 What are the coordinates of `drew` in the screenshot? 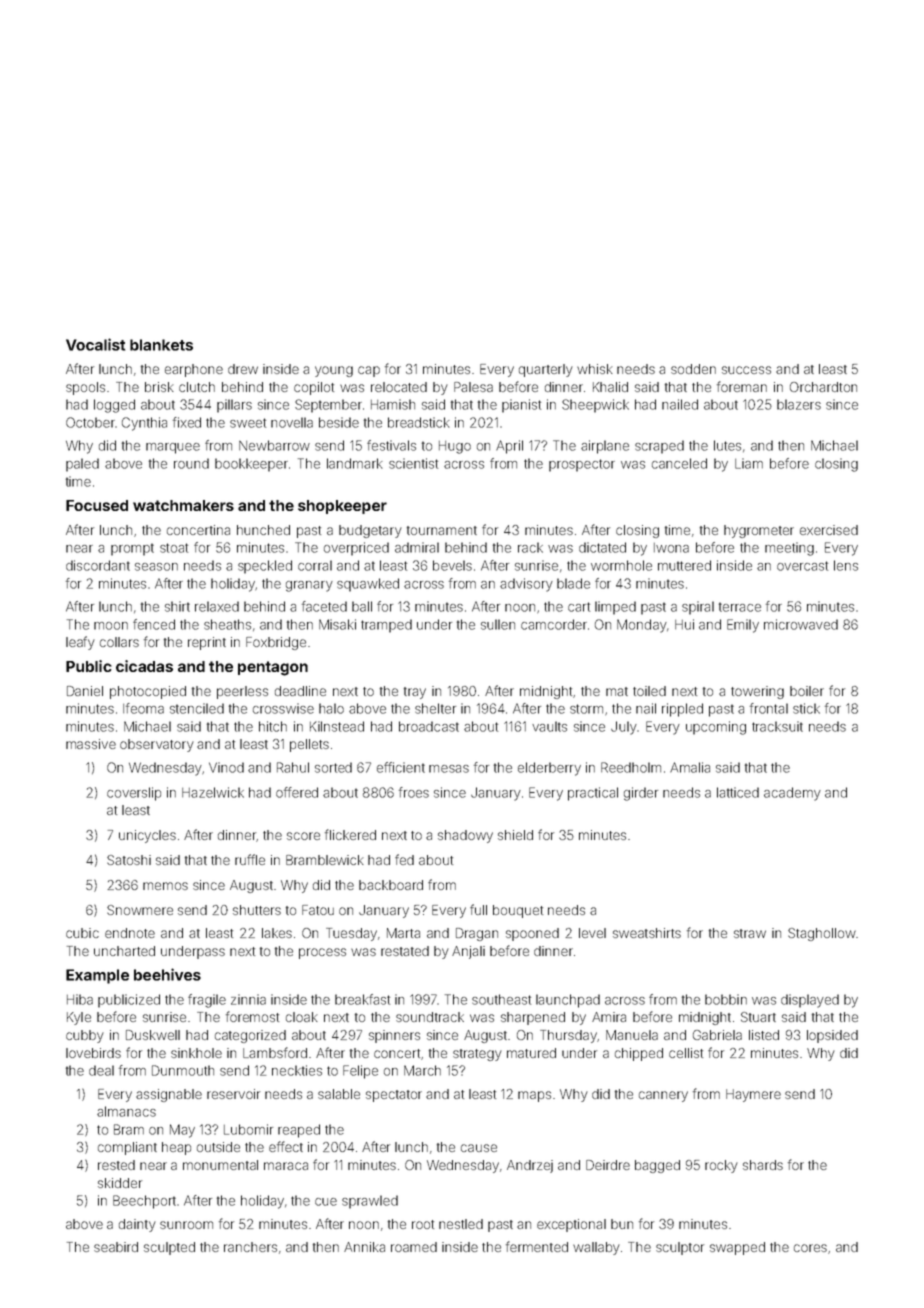 It's located at (243, 369).
